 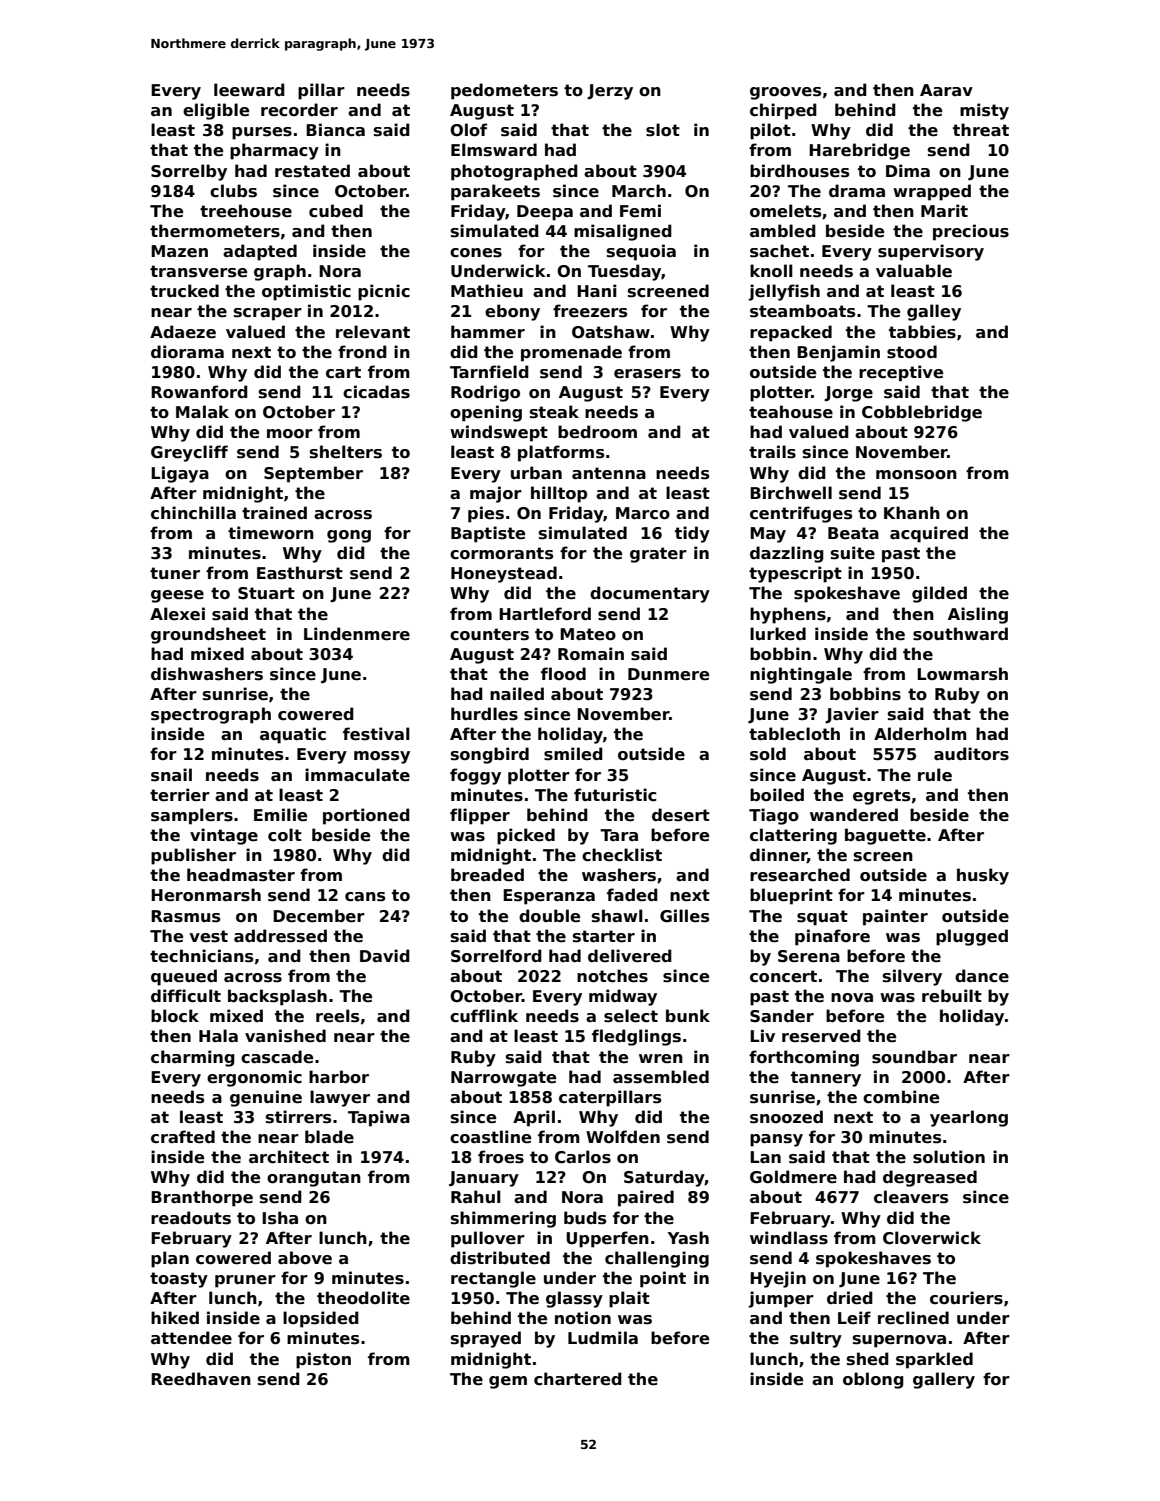 I want to click on Rasmus, so click(x=185, y=916).
